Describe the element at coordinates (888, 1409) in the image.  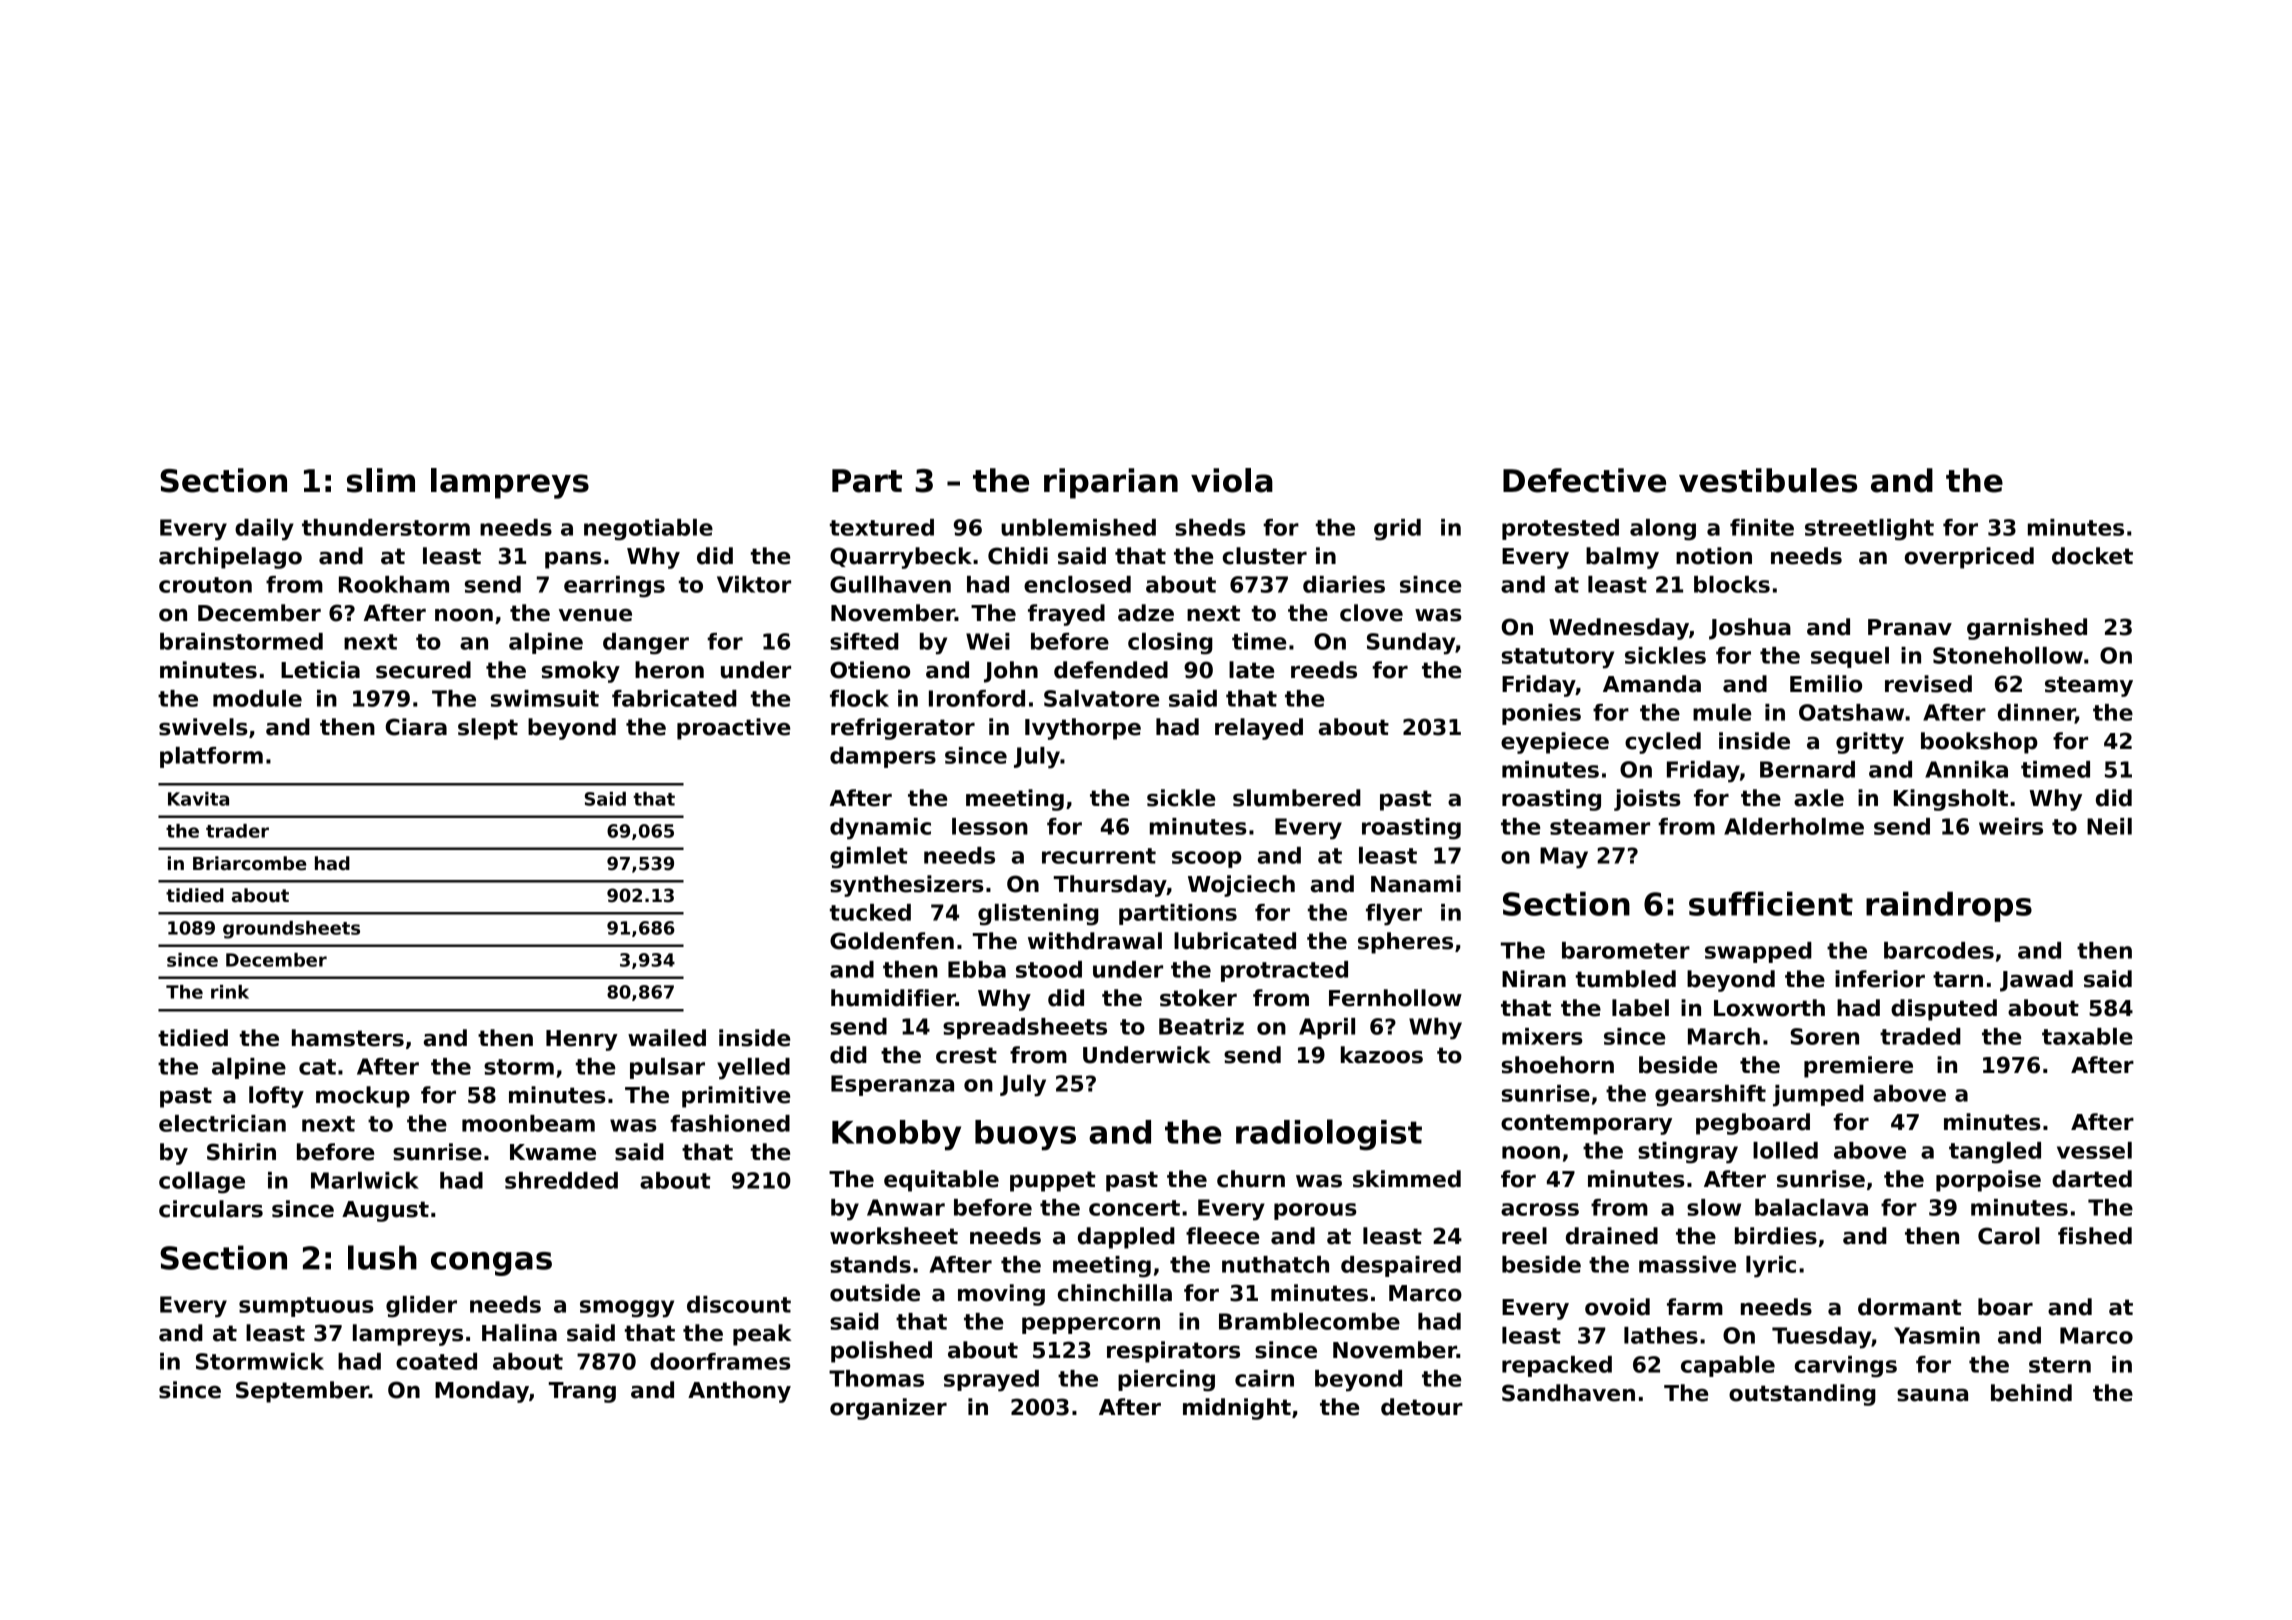
I see `organizer` at that location.
